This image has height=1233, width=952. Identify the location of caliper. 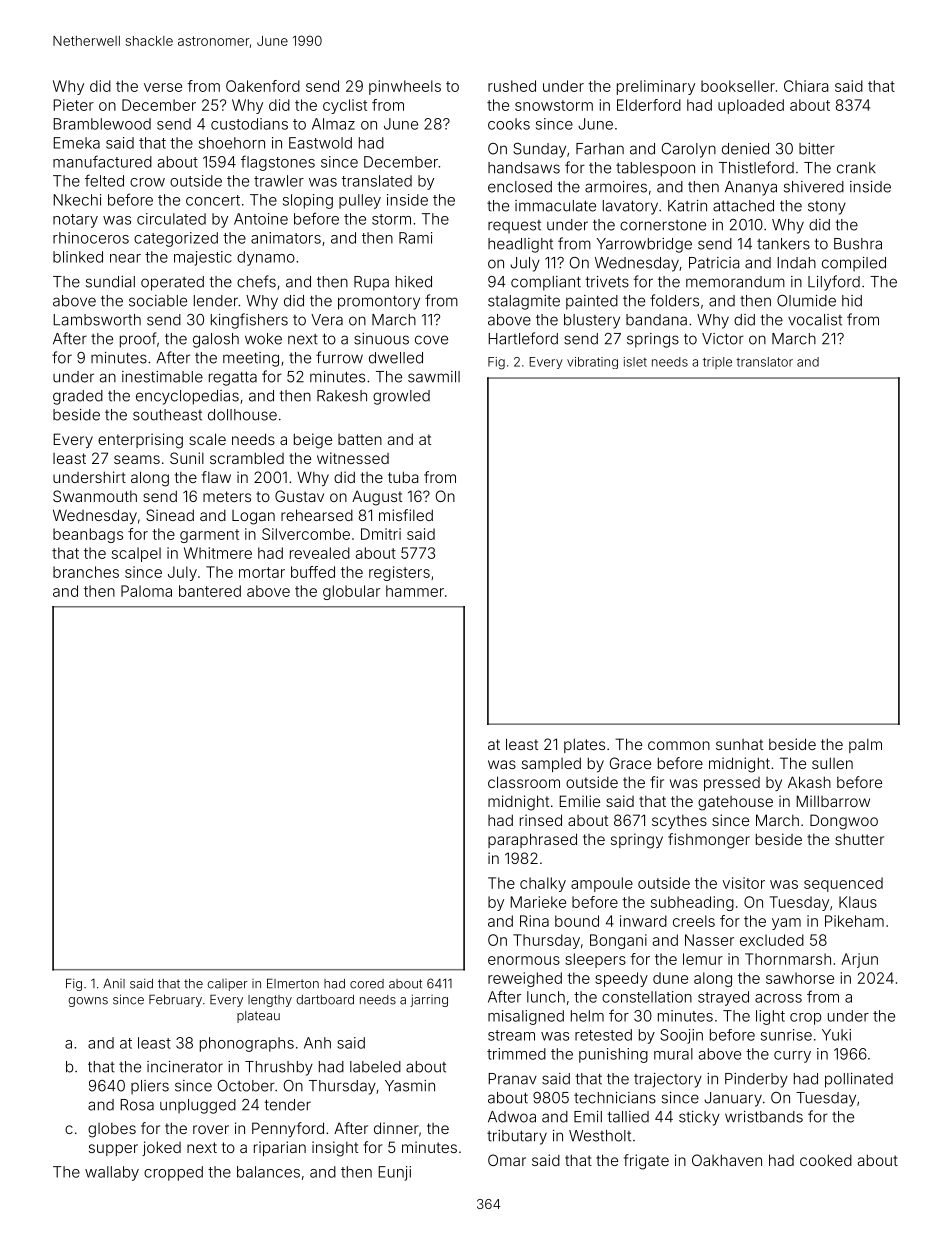
(227, 985).
